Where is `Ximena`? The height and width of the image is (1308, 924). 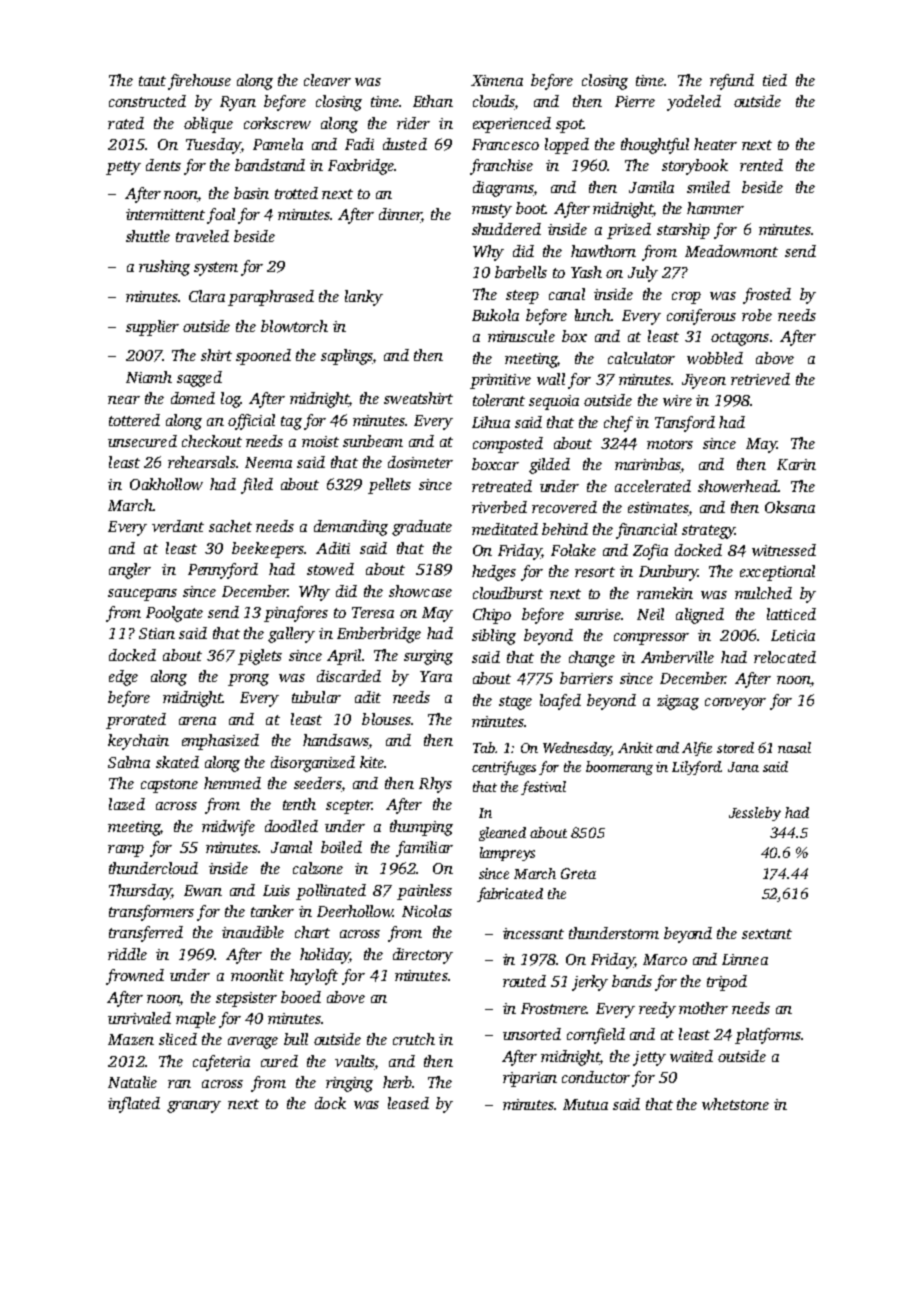
Ximena is located at coordinates (497, 80).
